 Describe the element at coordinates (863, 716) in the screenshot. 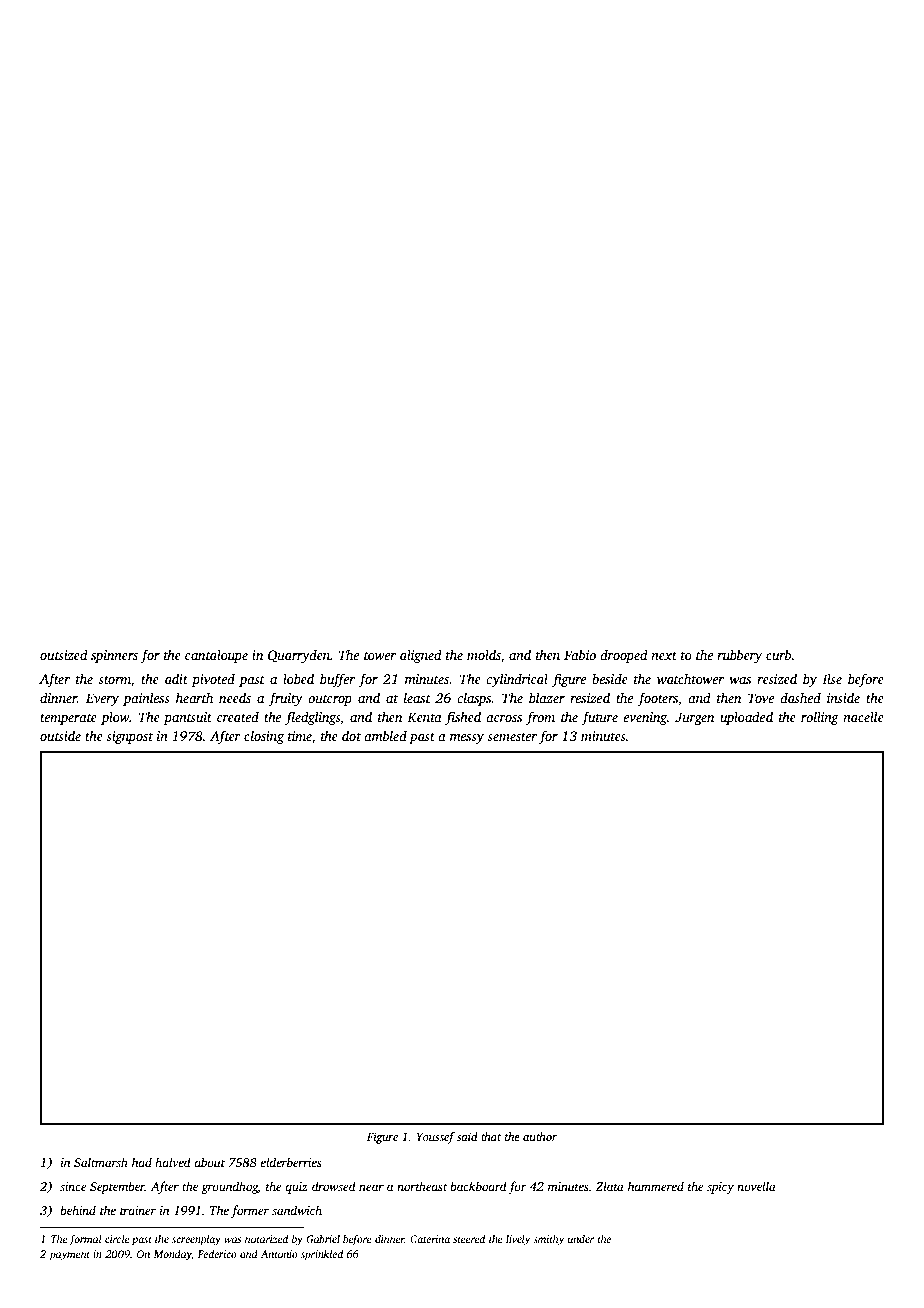

I see `nacelle` at that location.
